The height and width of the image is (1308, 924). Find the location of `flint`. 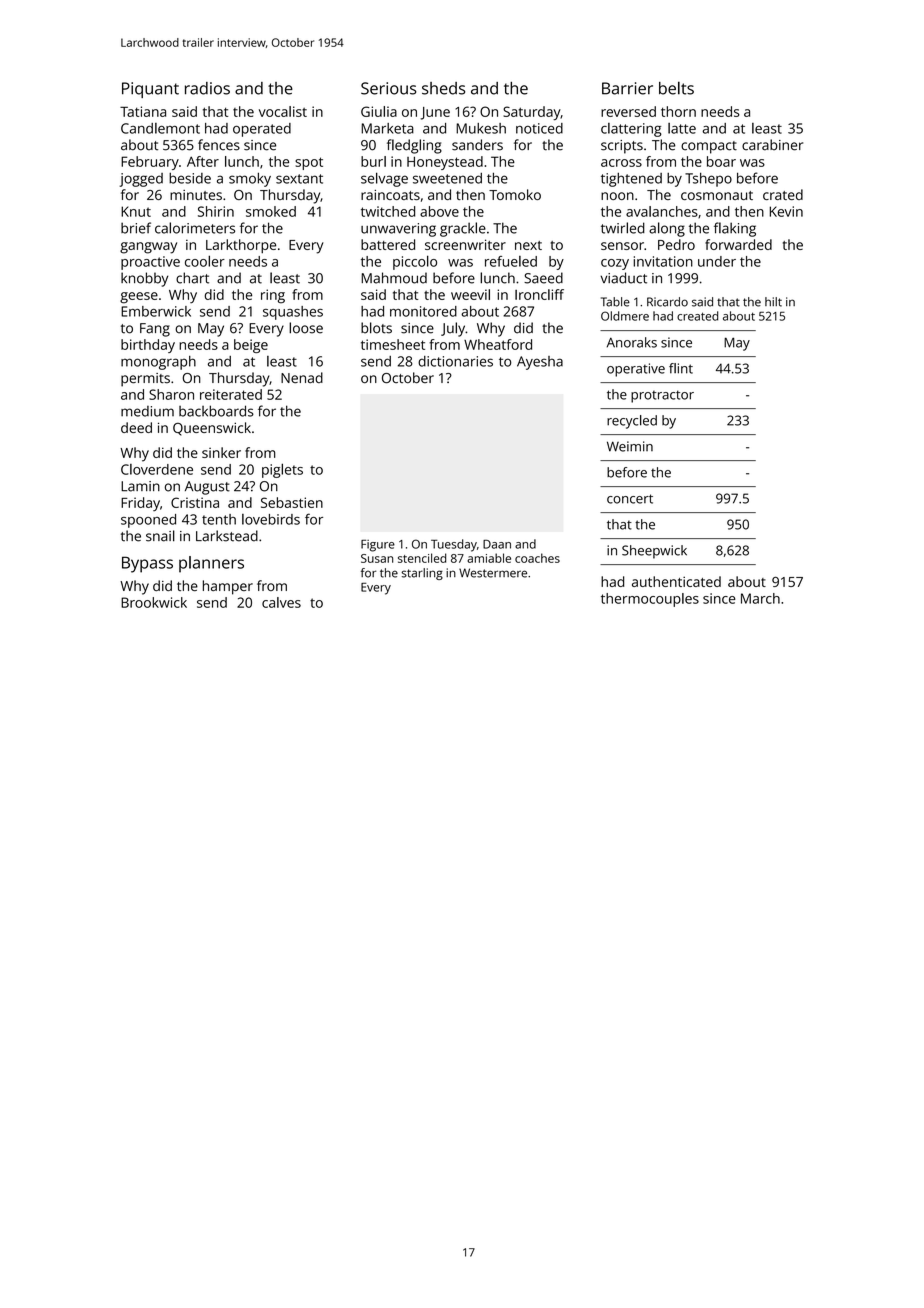

flint is located at coordinates (681, 368).
